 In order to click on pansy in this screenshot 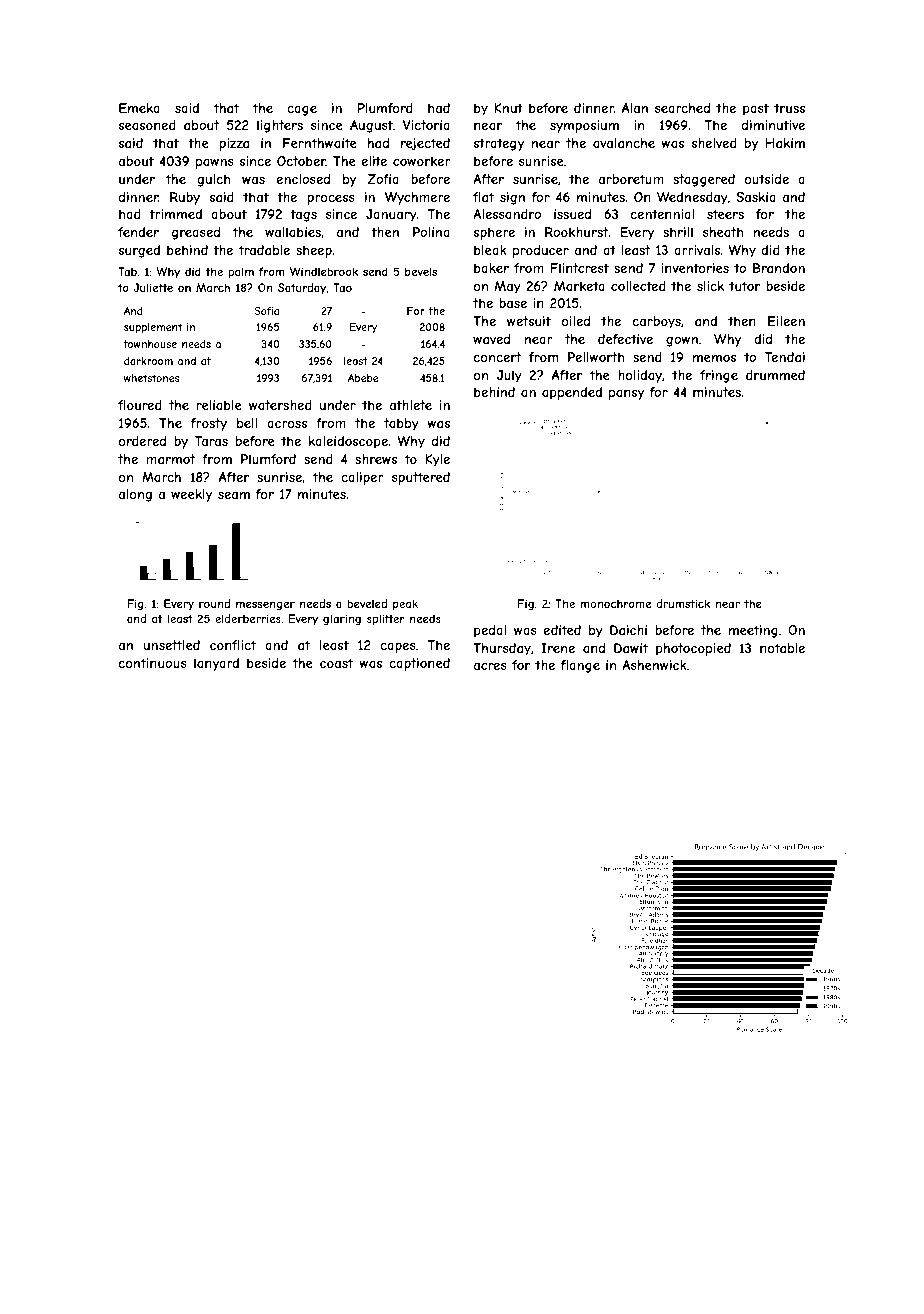, I will do `click(626, 394)`.
